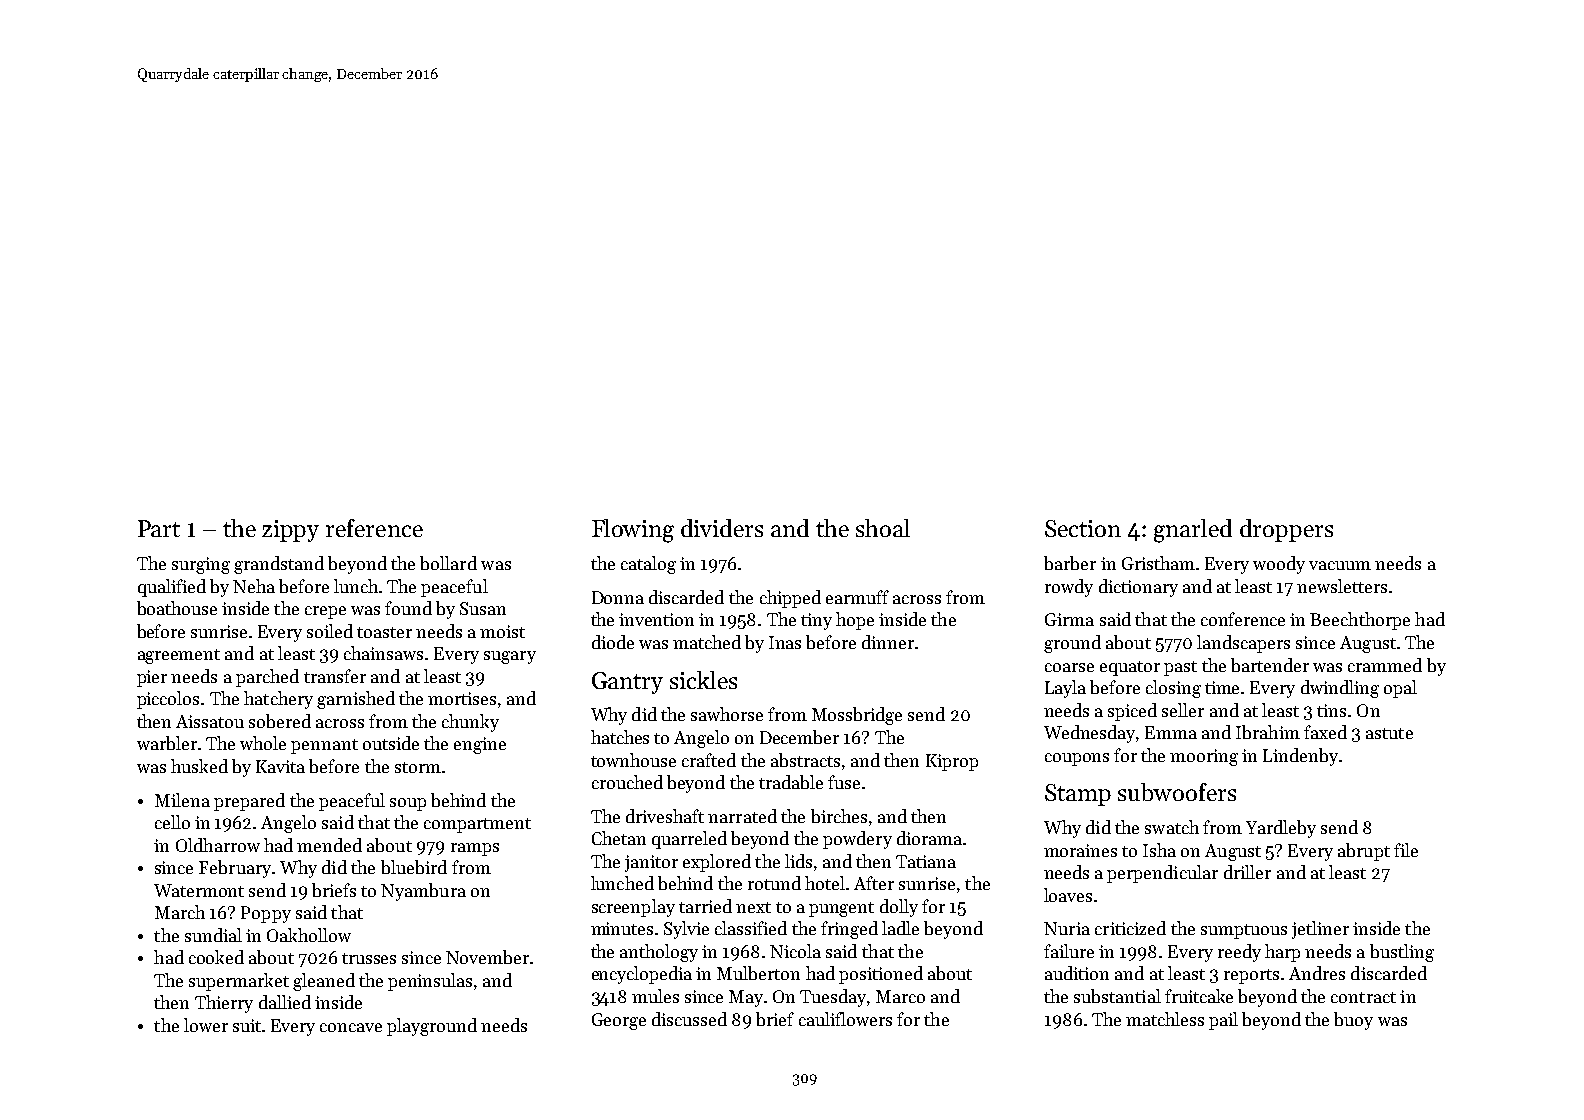  Describe the element at coordinates (266, 914) in the page. I see `Poppy` at that location.
